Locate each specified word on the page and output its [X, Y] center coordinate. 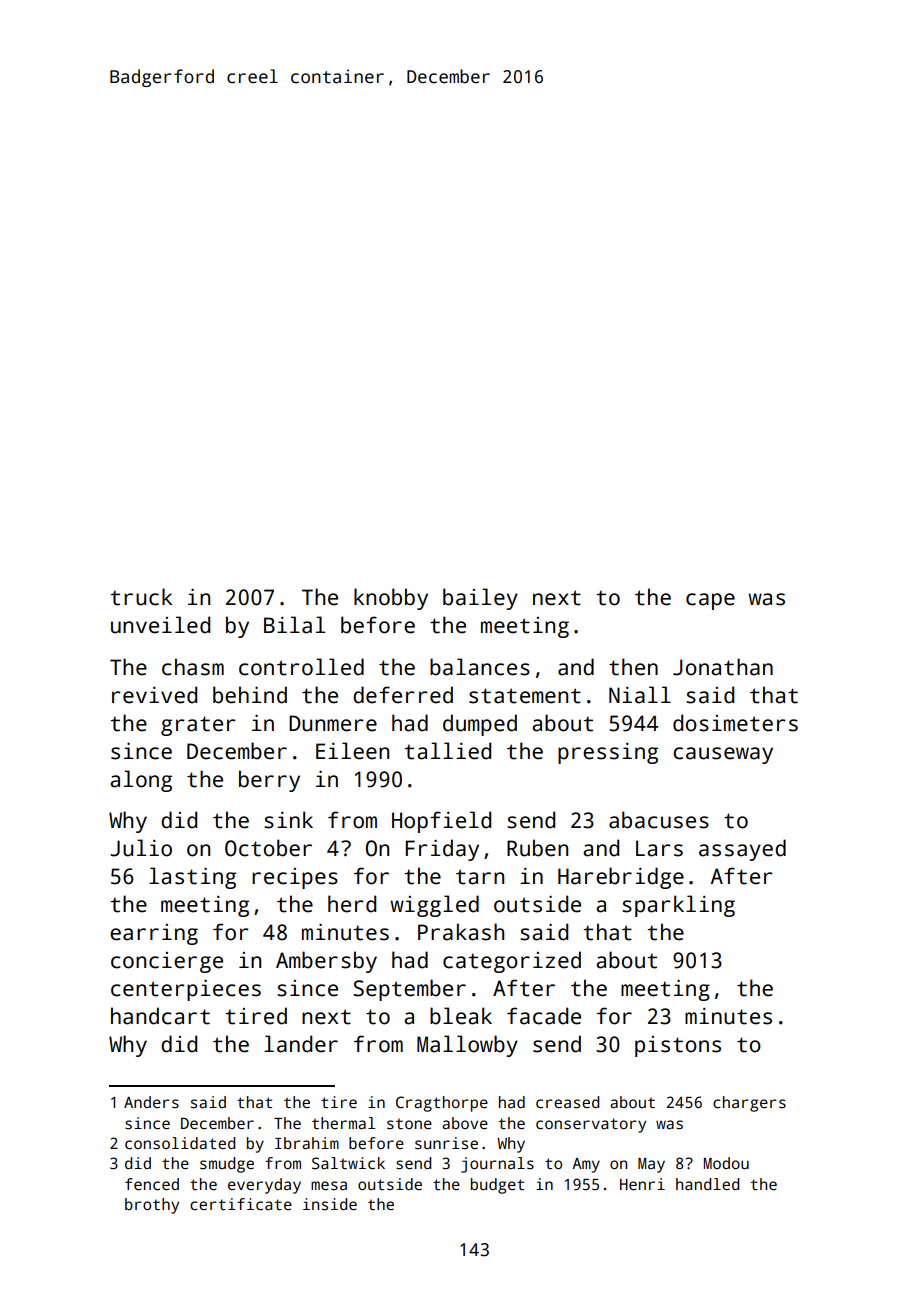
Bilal [294, 625]
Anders [151, 1102]
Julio [141, 848]
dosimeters [735, 723]
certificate [241, 1204]
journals [497, 1165]
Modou [726, 1163]
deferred [403, 695]
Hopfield [441, 822]
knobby [391, 599]
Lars [659, 848]
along [141, 781]
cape [710, 601]
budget [497, 1186]
